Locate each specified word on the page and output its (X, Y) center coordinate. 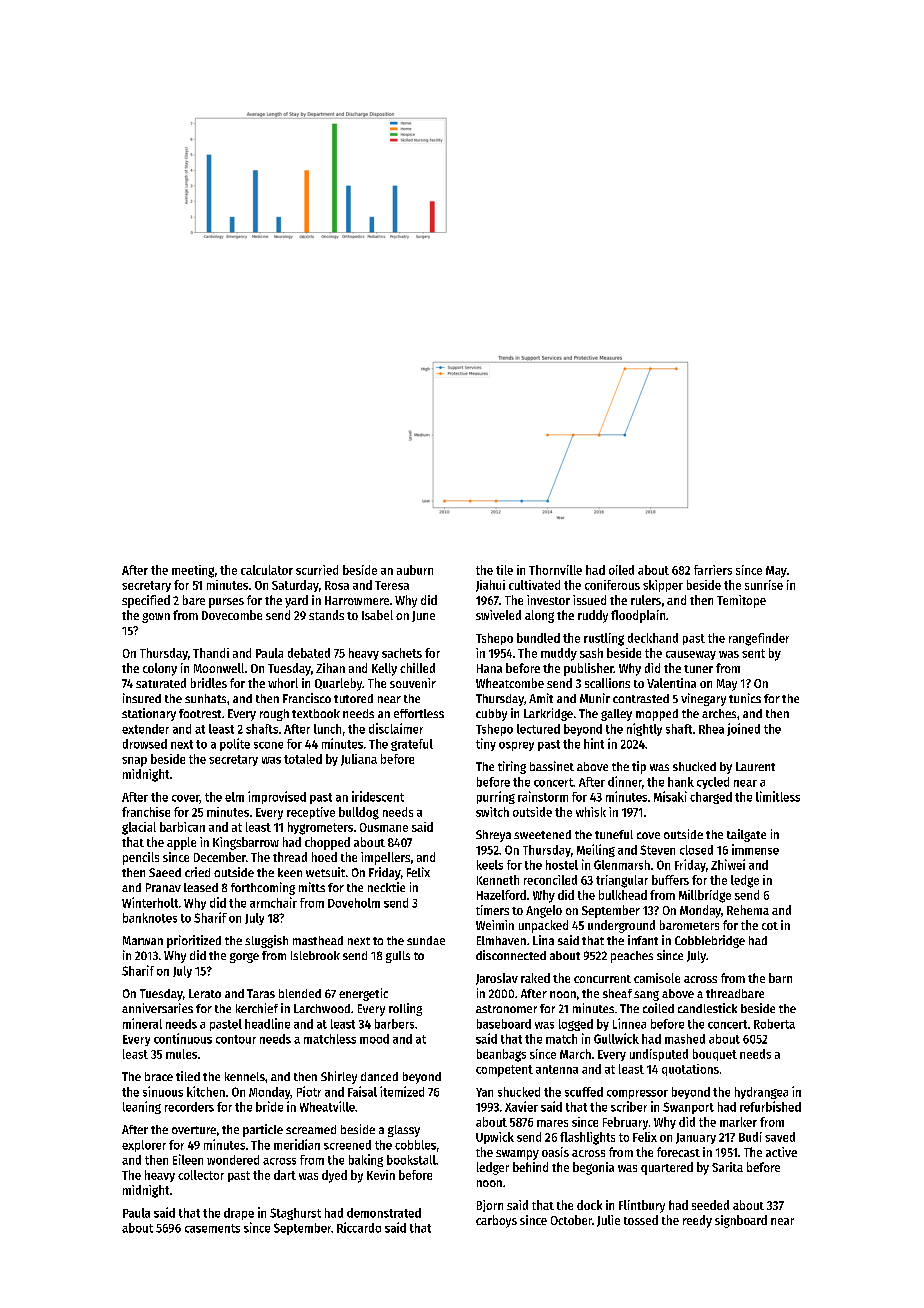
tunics (745, 698)
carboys (496, 1221)
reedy (697, 1221)
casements (212, 1228)
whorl (283, 683)
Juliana (359, 760)
